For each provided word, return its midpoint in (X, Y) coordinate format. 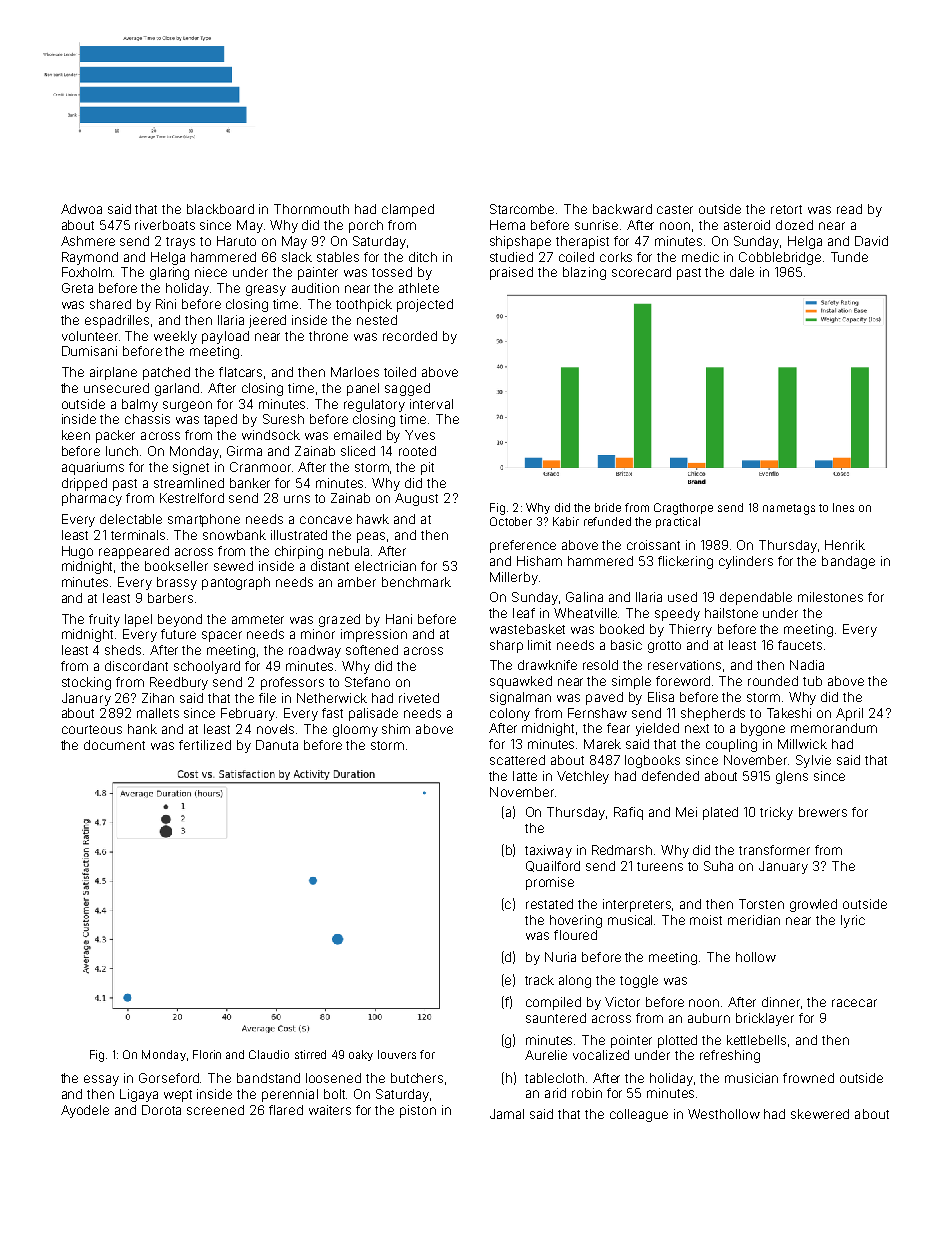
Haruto (236, 241)
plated (720, 813)
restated (549, 904)
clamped (408, 210)
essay (101, 1080)
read (849, 209)
